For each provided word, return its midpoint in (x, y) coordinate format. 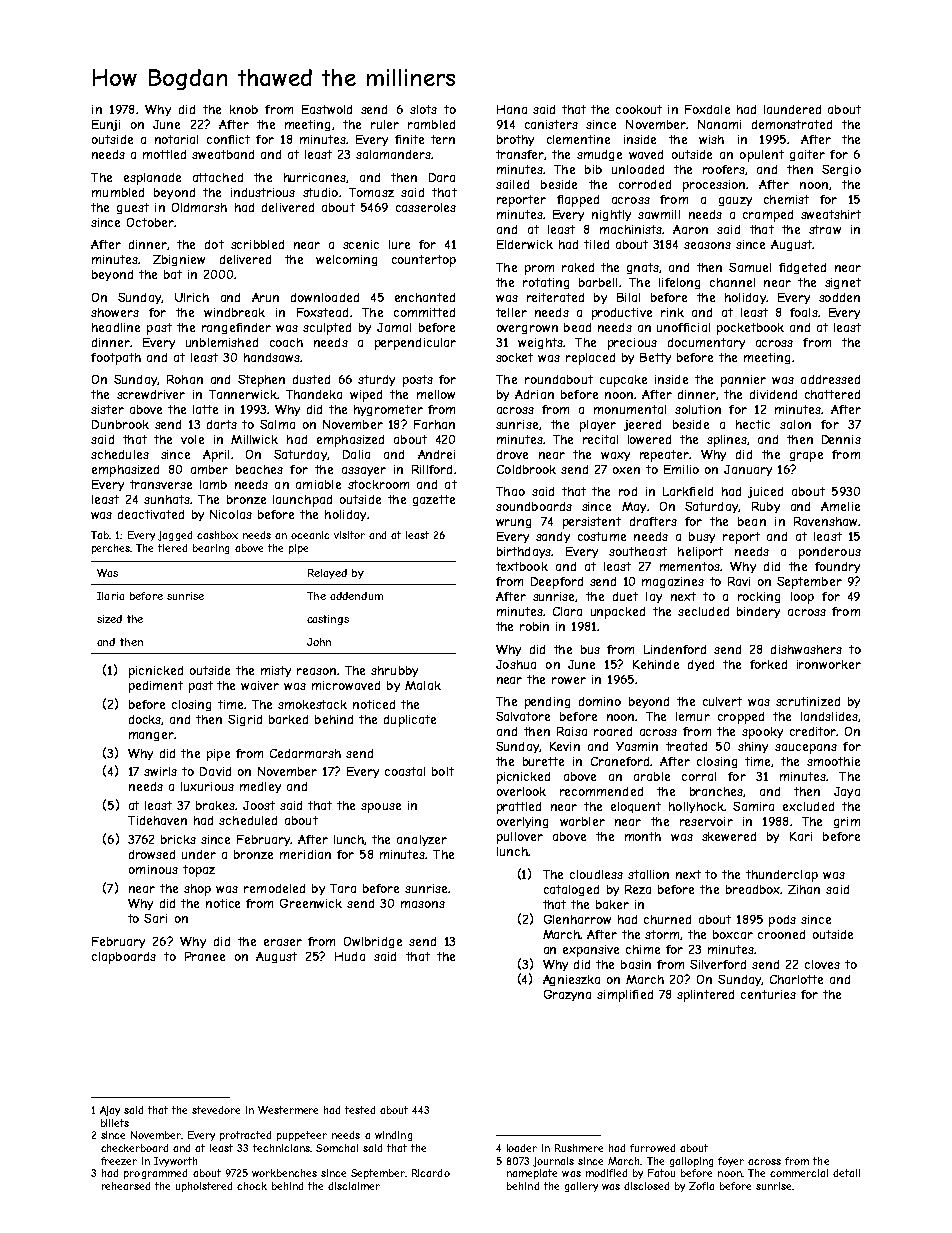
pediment (156, 687)
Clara (567, 611)
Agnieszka (571, 980)
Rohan (185, 379)
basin (636, 964)
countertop (424, 261)
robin (534, 626)
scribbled (257, 244)
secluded (703, 611)
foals (804, 312)
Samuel (750, 267)
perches (111, 549)
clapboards (124, 958)
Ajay (110, 1111)
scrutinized (808, 701)
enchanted (425, 297)
